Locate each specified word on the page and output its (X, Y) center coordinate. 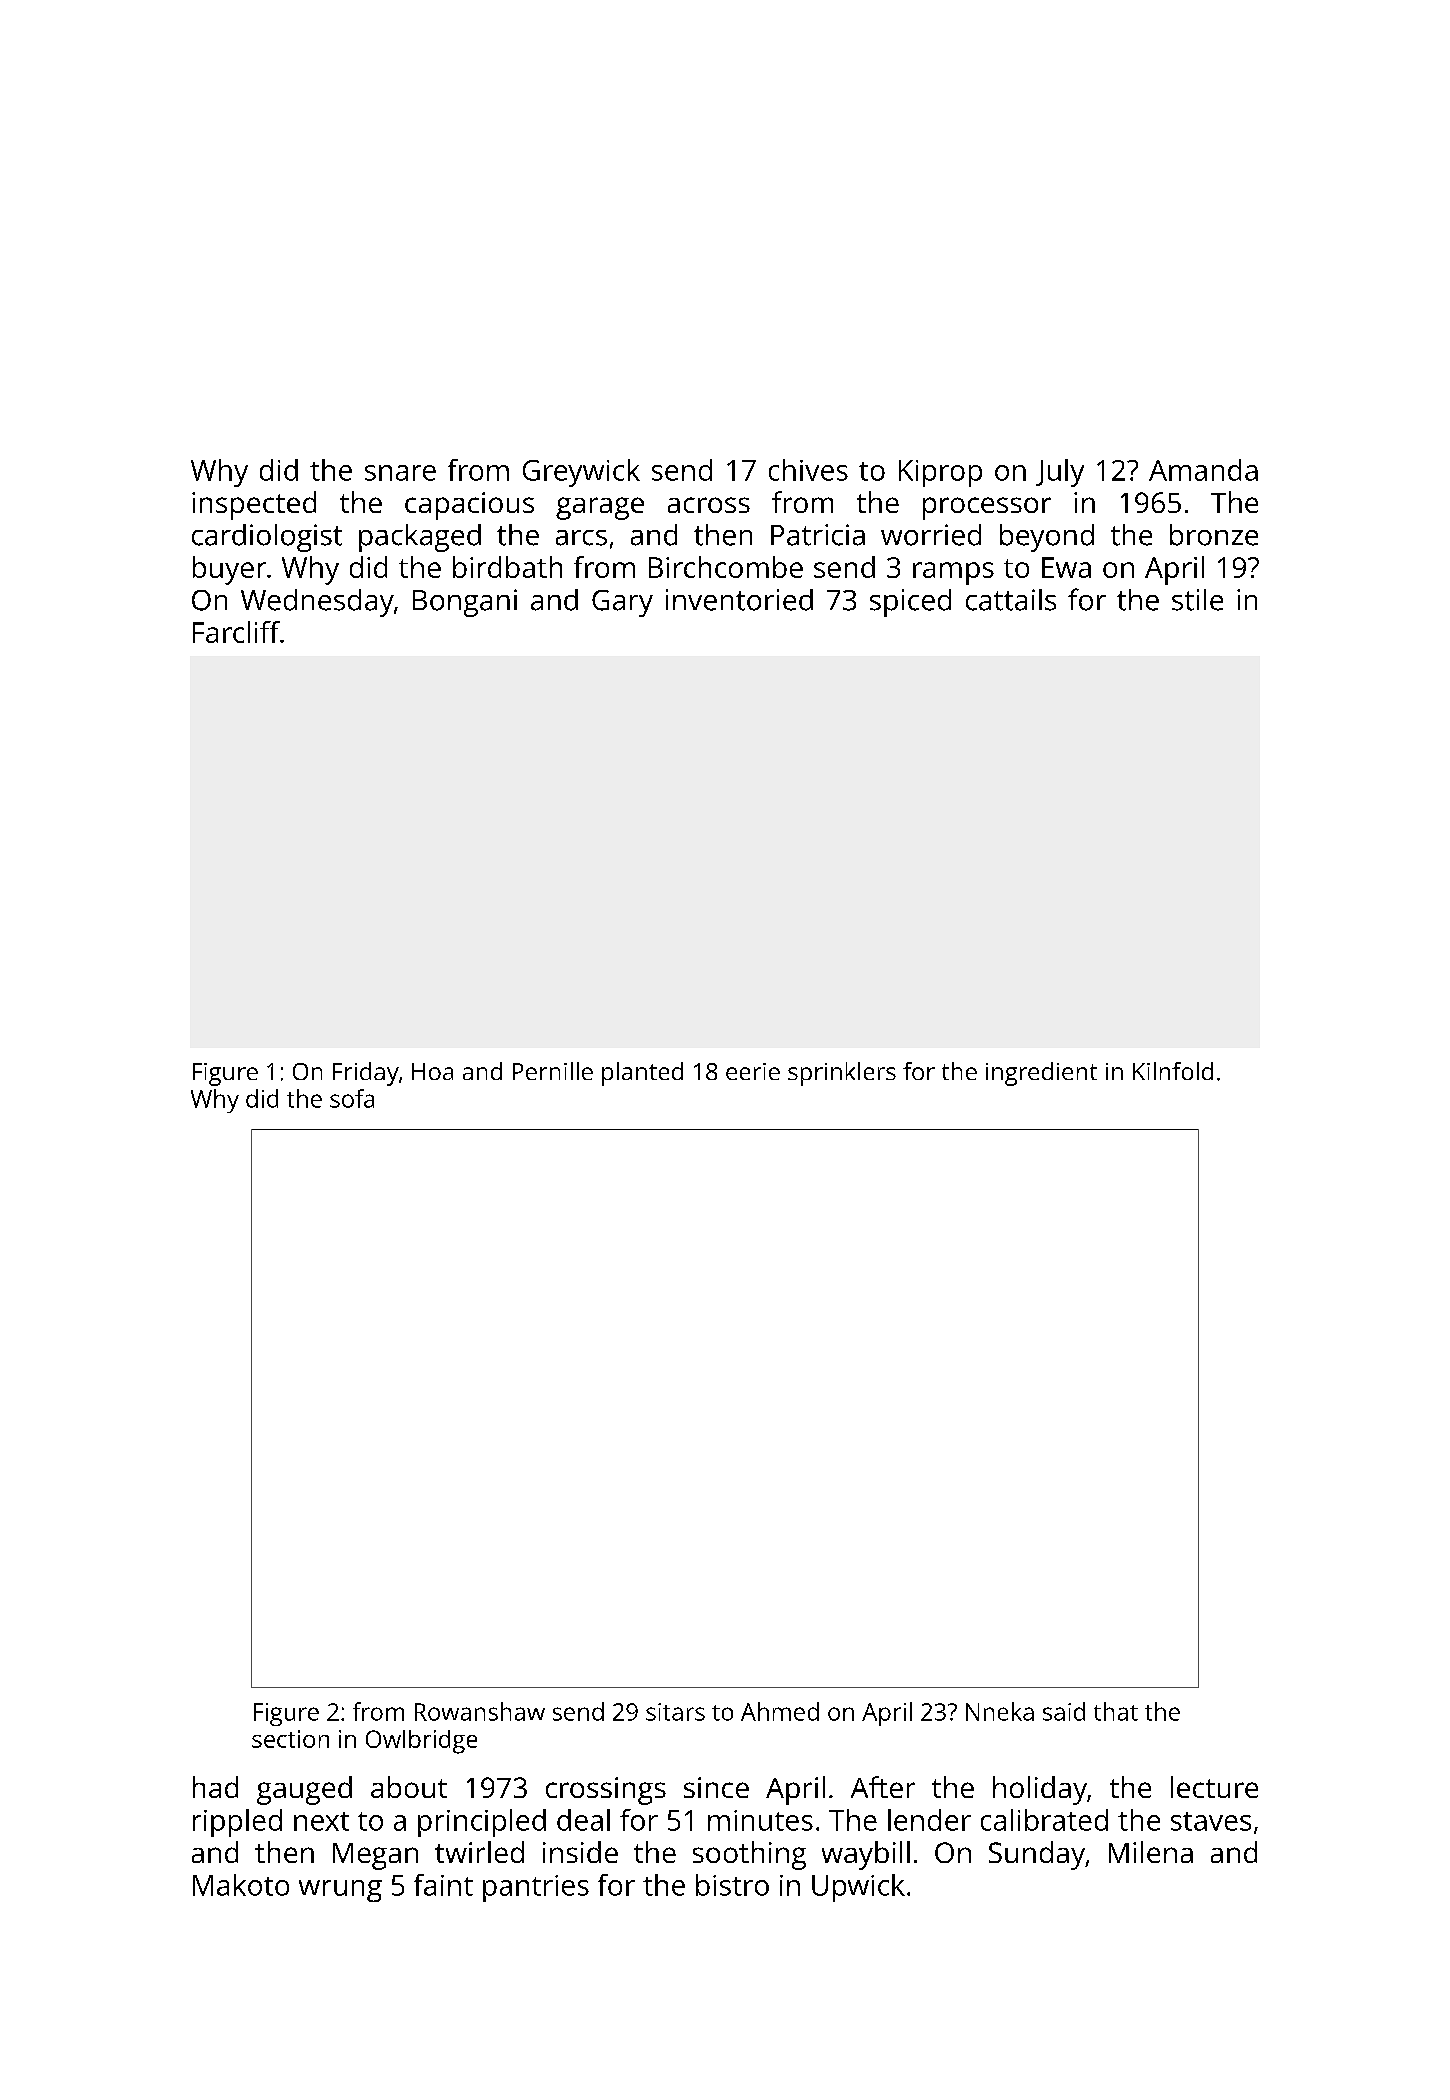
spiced (910, 603)
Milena (1151, 1852)
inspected (254, 505)
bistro (732, 1885)
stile (1197, 600)
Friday (366, 1074)
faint (443, 1885)
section (290, 1739)
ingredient (1041, 1074)
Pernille (553, 1071)
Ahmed (780, 1711)
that (1116, 1711)
